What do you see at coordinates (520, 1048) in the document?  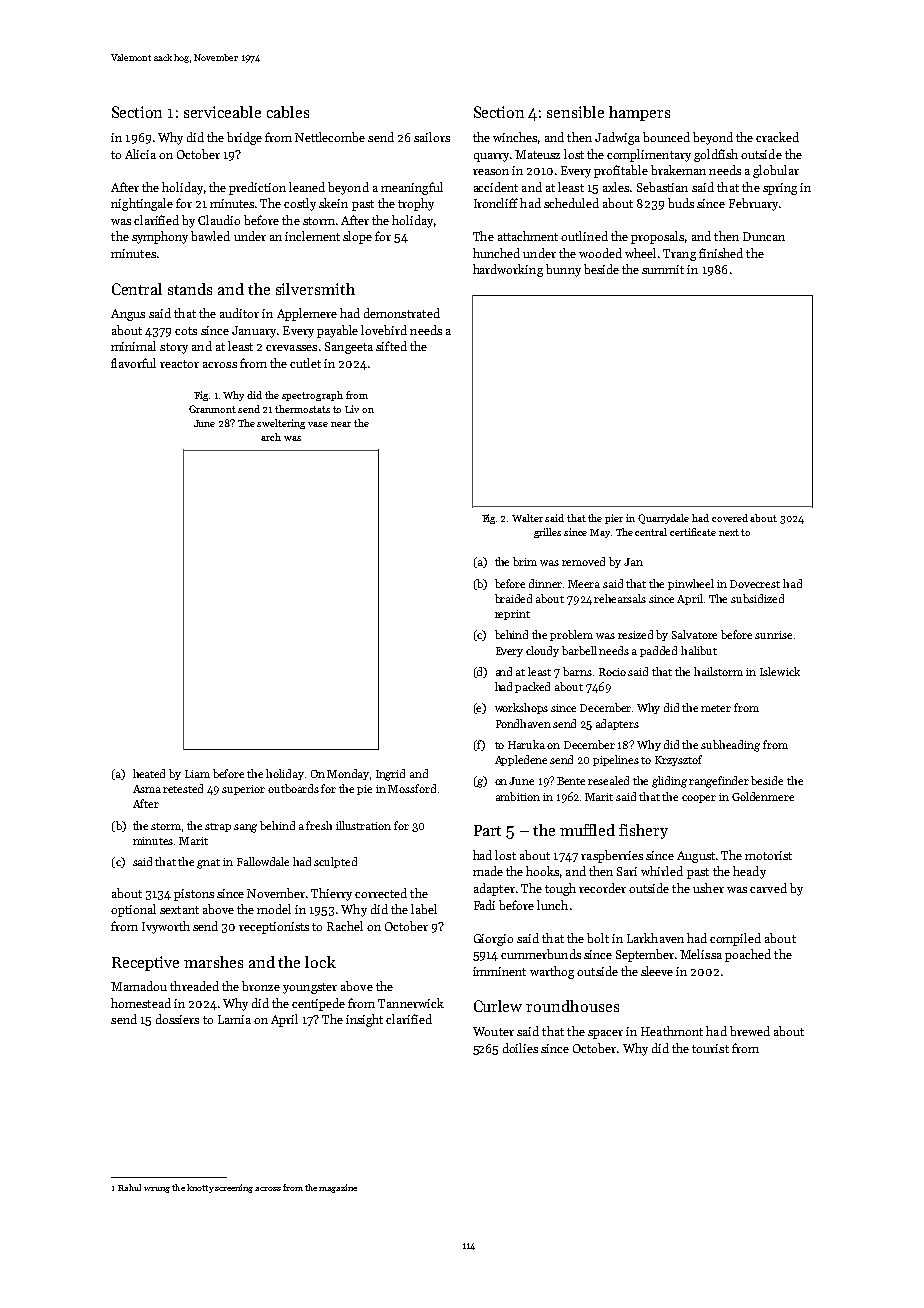 I see `doilies` at bounding box center [520, 1048].
